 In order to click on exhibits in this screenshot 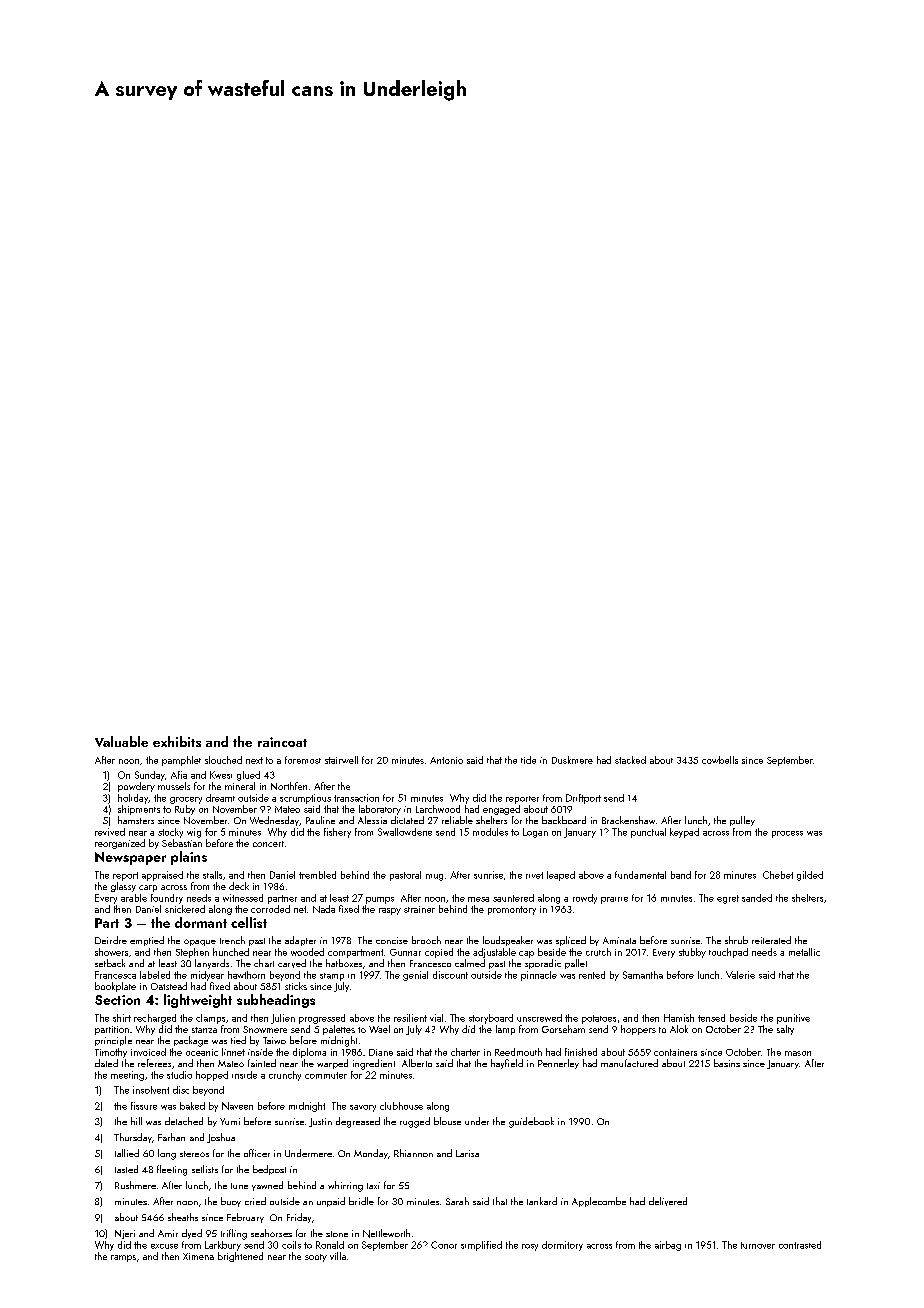, I will do `click(177, 741)`.
